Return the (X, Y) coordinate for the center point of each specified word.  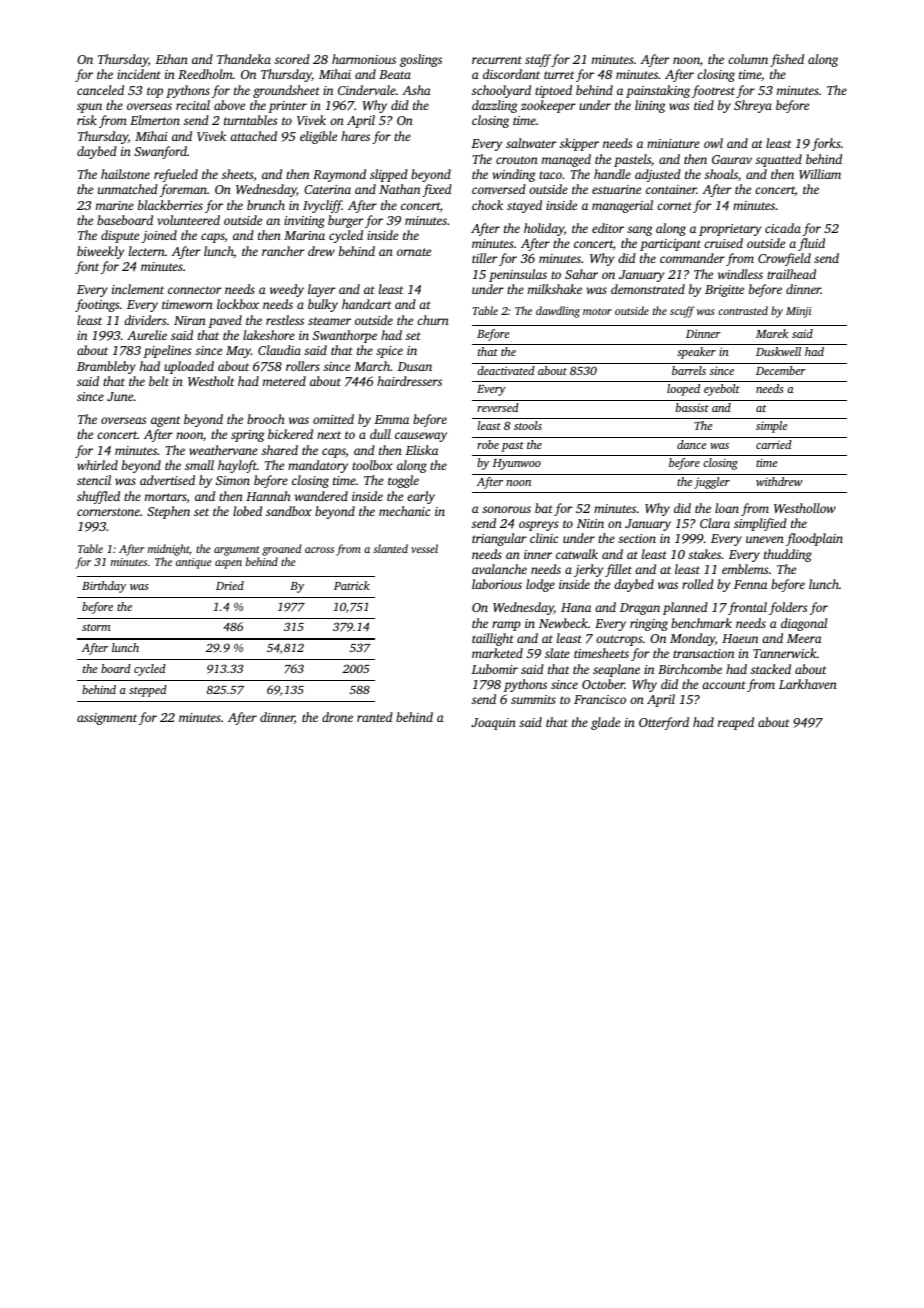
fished (787, 60)
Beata (395, 74)
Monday (692, 639)
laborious (497, 584)
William (820, 174)
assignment (107, 719)
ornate (414, 252)
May (238, 352)
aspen (228, 564)
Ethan (171, 59)
